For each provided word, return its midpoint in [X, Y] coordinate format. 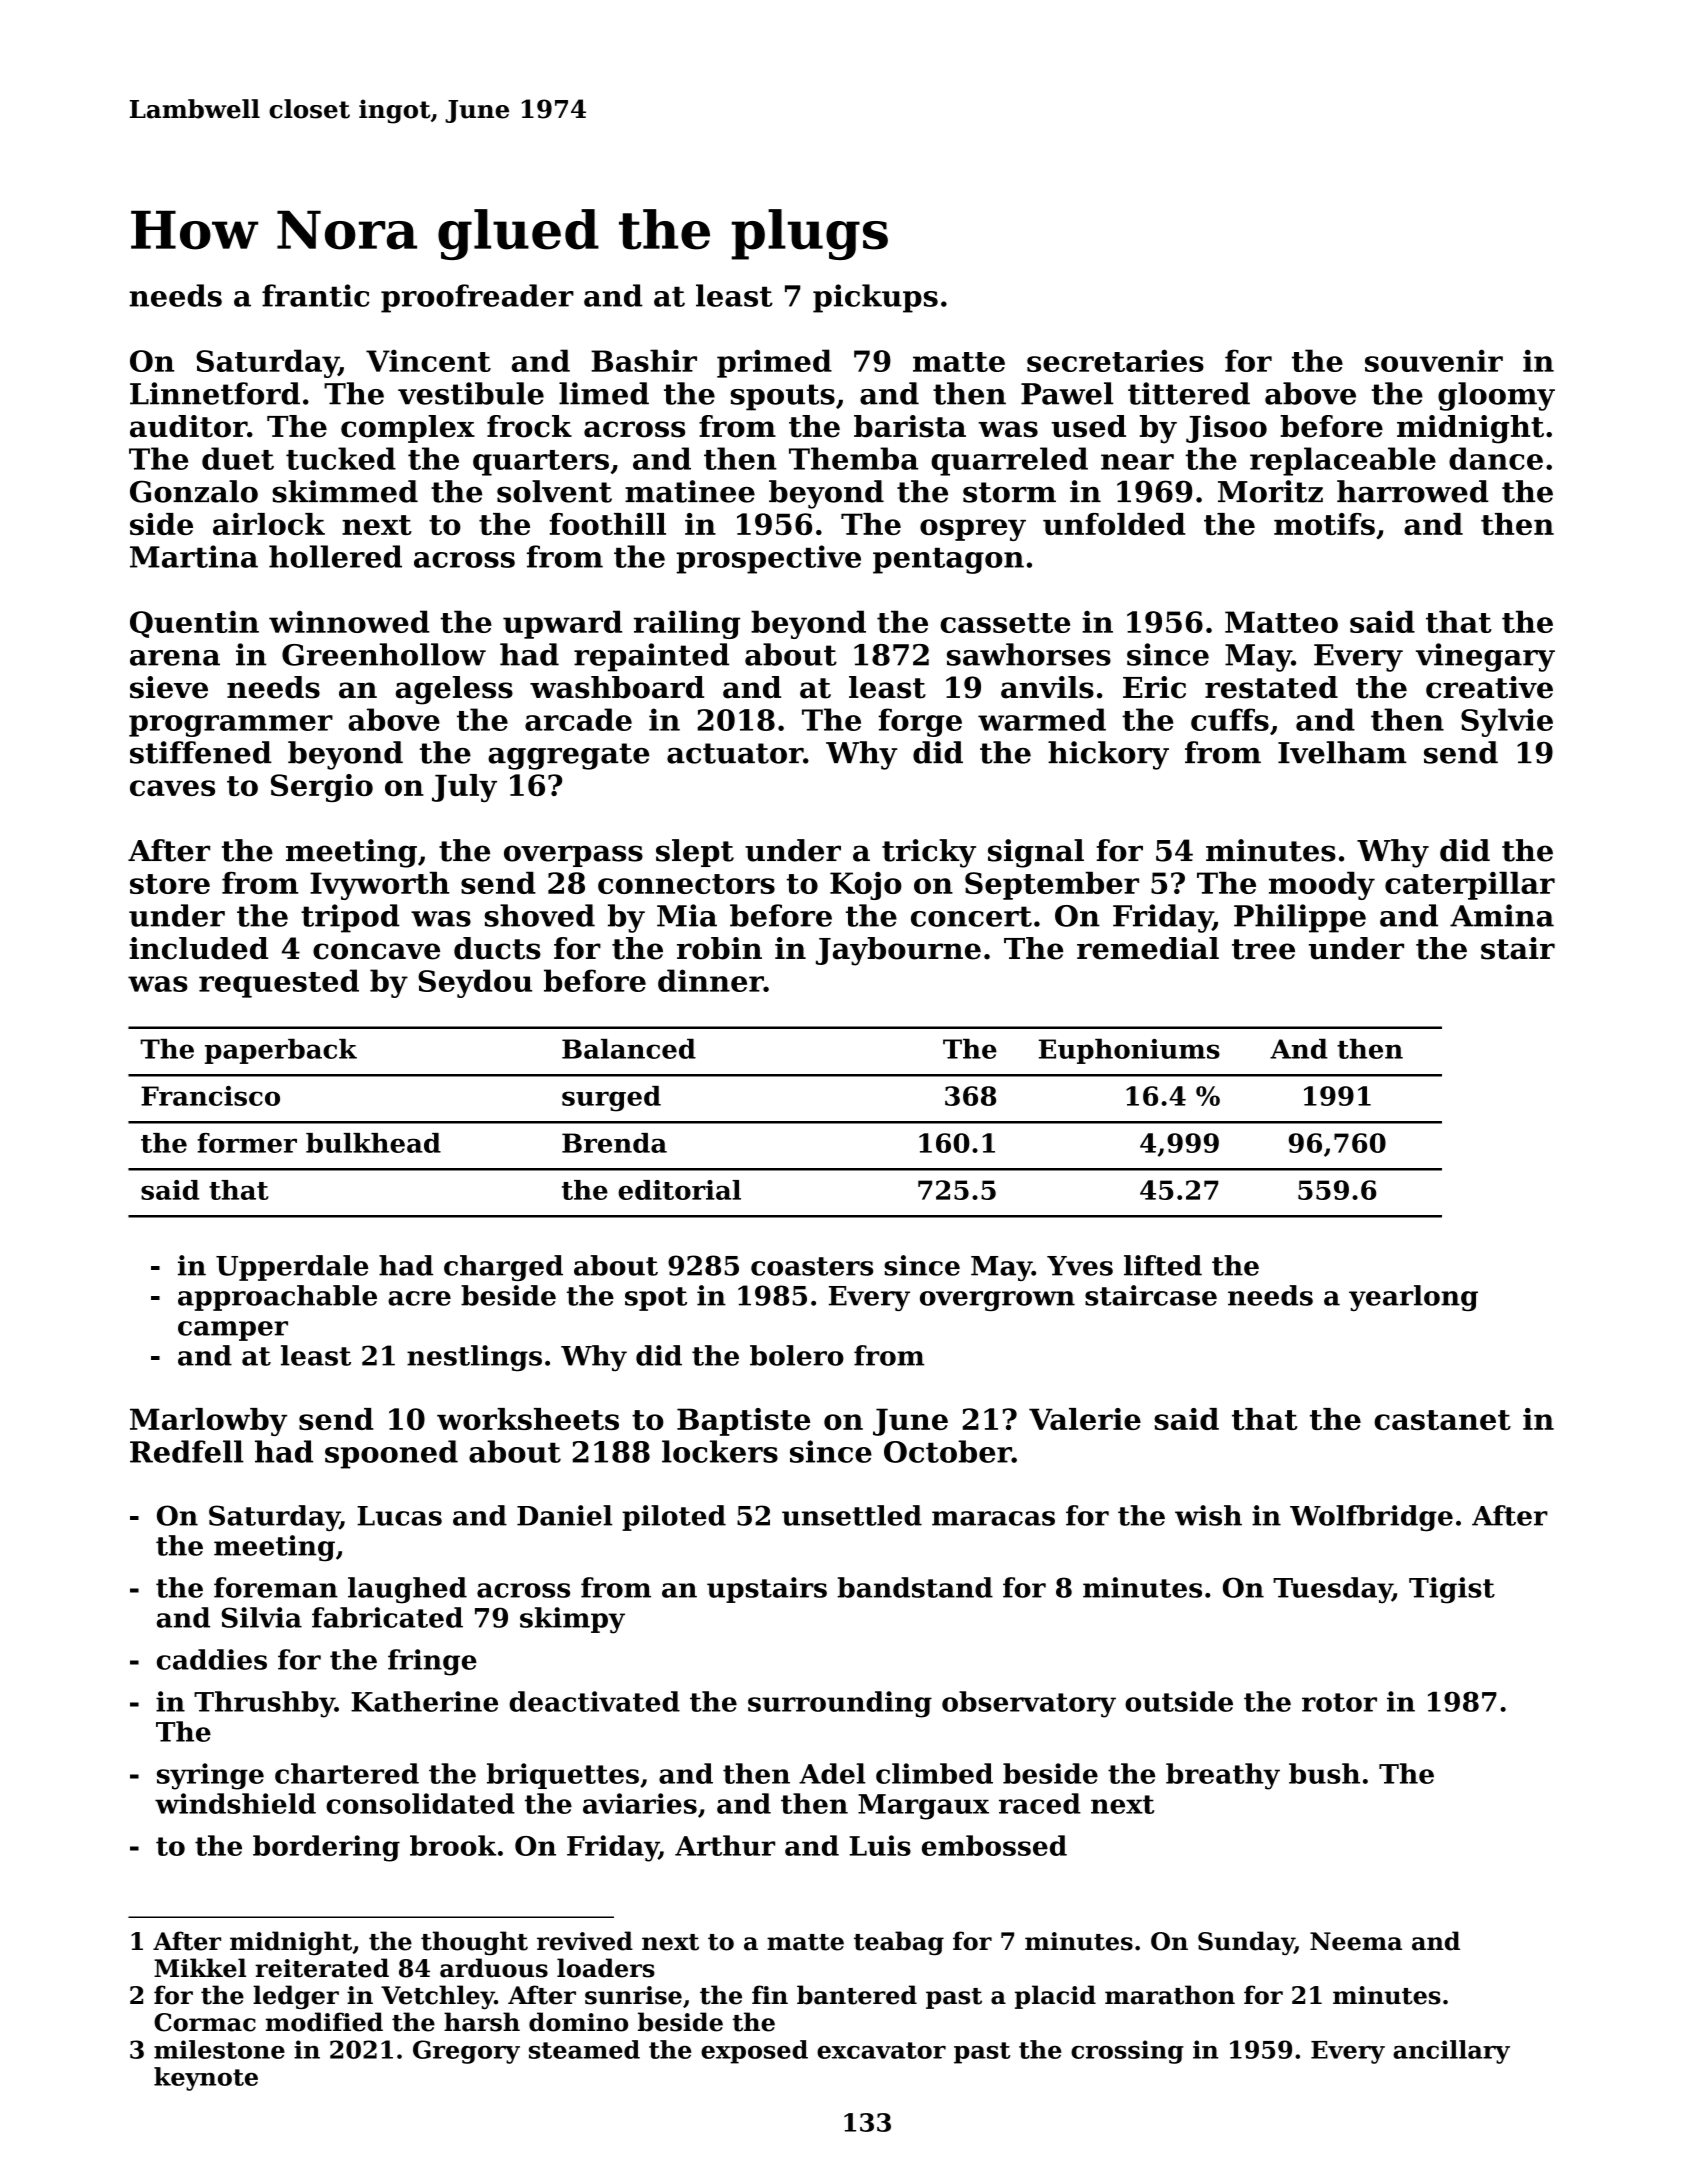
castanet [1442, 1420]
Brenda [614, 1143]
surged [611, 1099]
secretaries [1115, 360]
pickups [875, 298]
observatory [1029, 1704]
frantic [316, 295]
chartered [347, 1773]
